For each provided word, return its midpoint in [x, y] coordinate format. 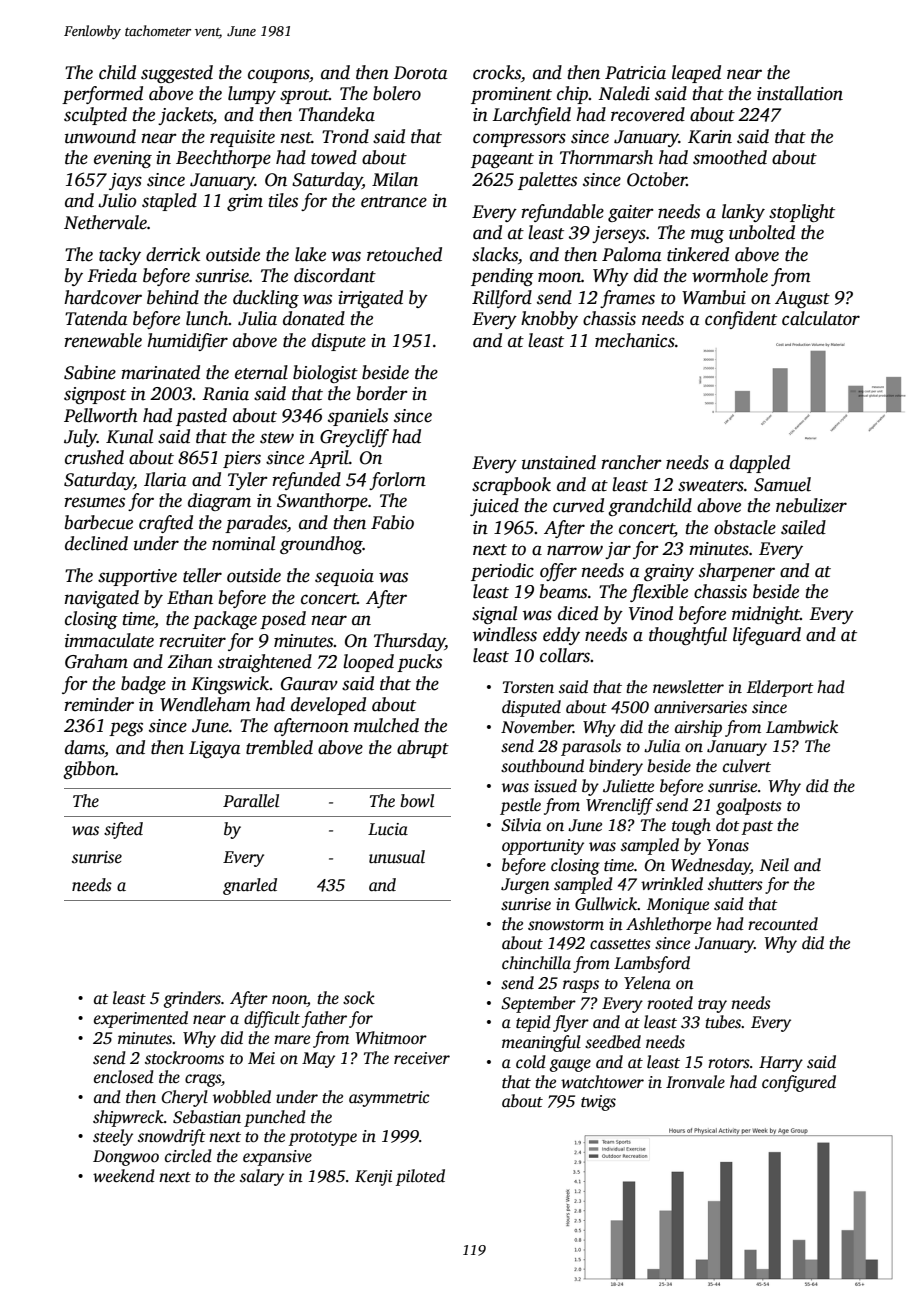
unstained [559, 462]
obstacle [745, 527]
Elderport [780, 688]
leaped [696, 74]
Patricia [635, 73]
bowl [417, 801]
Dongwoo [126, 1158]
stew [277, 438]
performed [102, 95]
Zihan [190, 661]
